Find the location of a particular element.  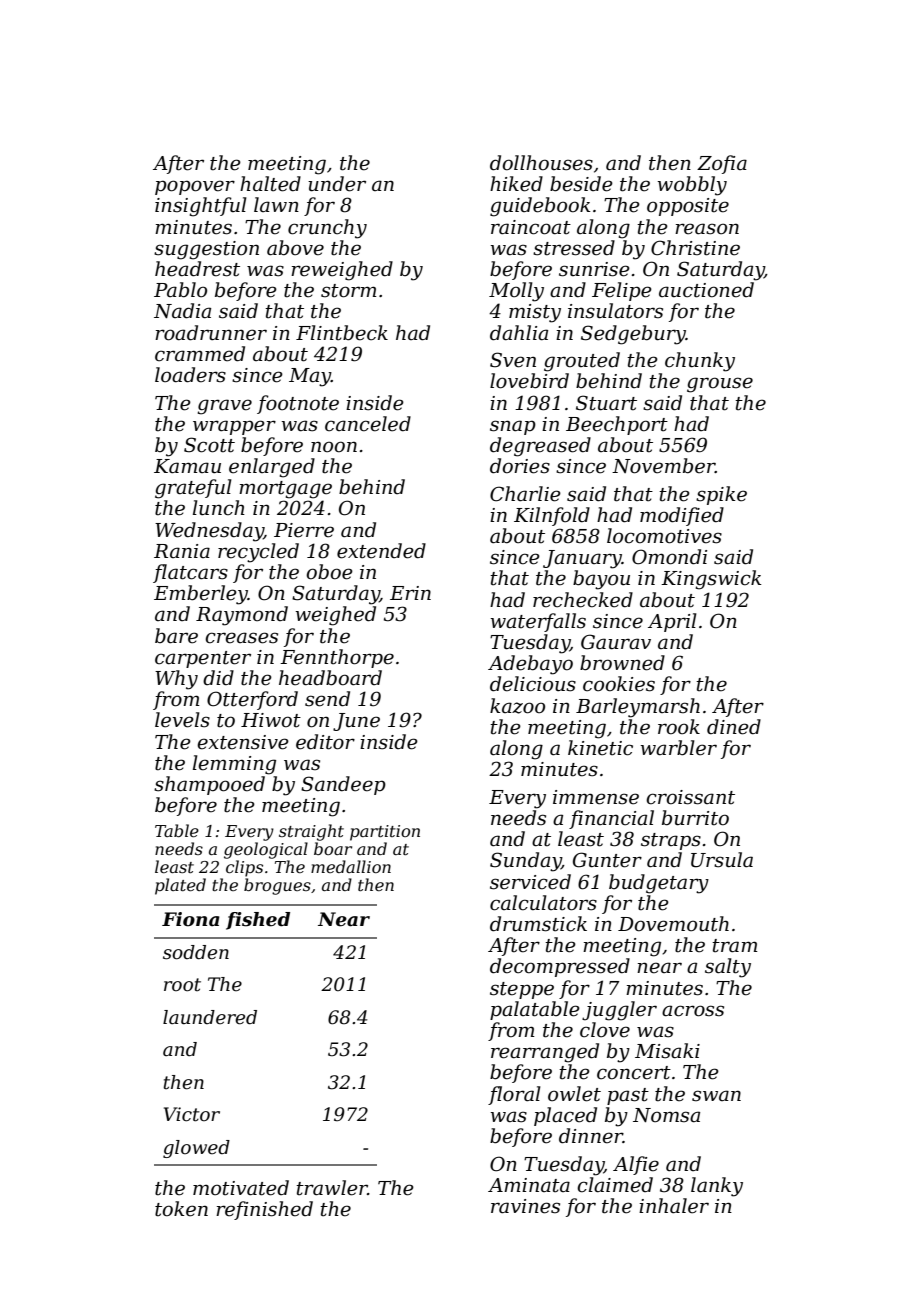

straps is located at coordinates (671, 841).
